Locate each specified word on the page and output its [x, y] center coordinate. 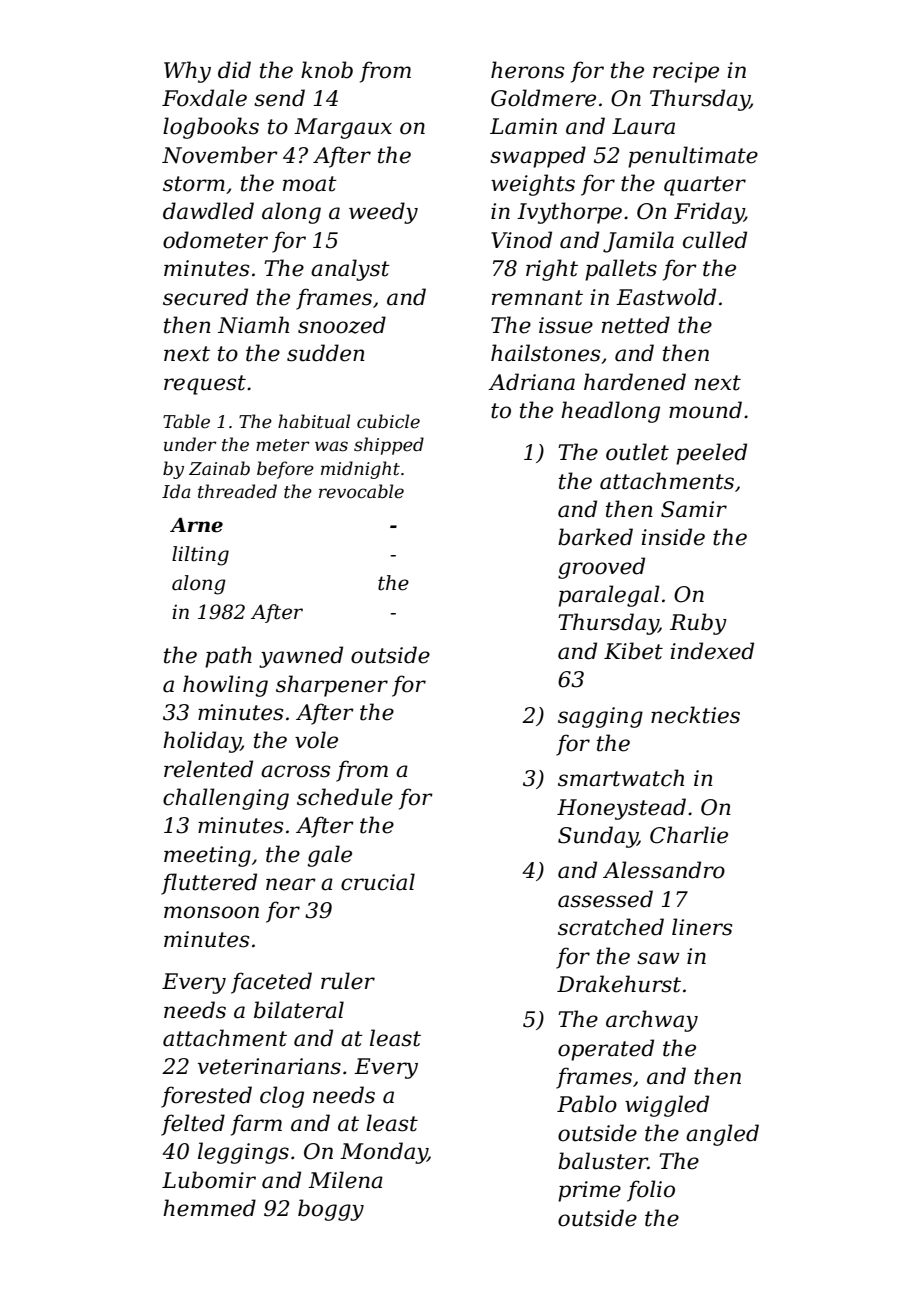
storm [194, 184]
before [285, 470]
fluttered [209, 884]
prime [589, 1191]
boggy [331, 1210]
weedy [383, 213]
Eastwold [666, 297]
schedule [345, 797]
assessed [605, 899]
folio [651, 1191]
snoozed [342, 325]
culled [715, 240]
